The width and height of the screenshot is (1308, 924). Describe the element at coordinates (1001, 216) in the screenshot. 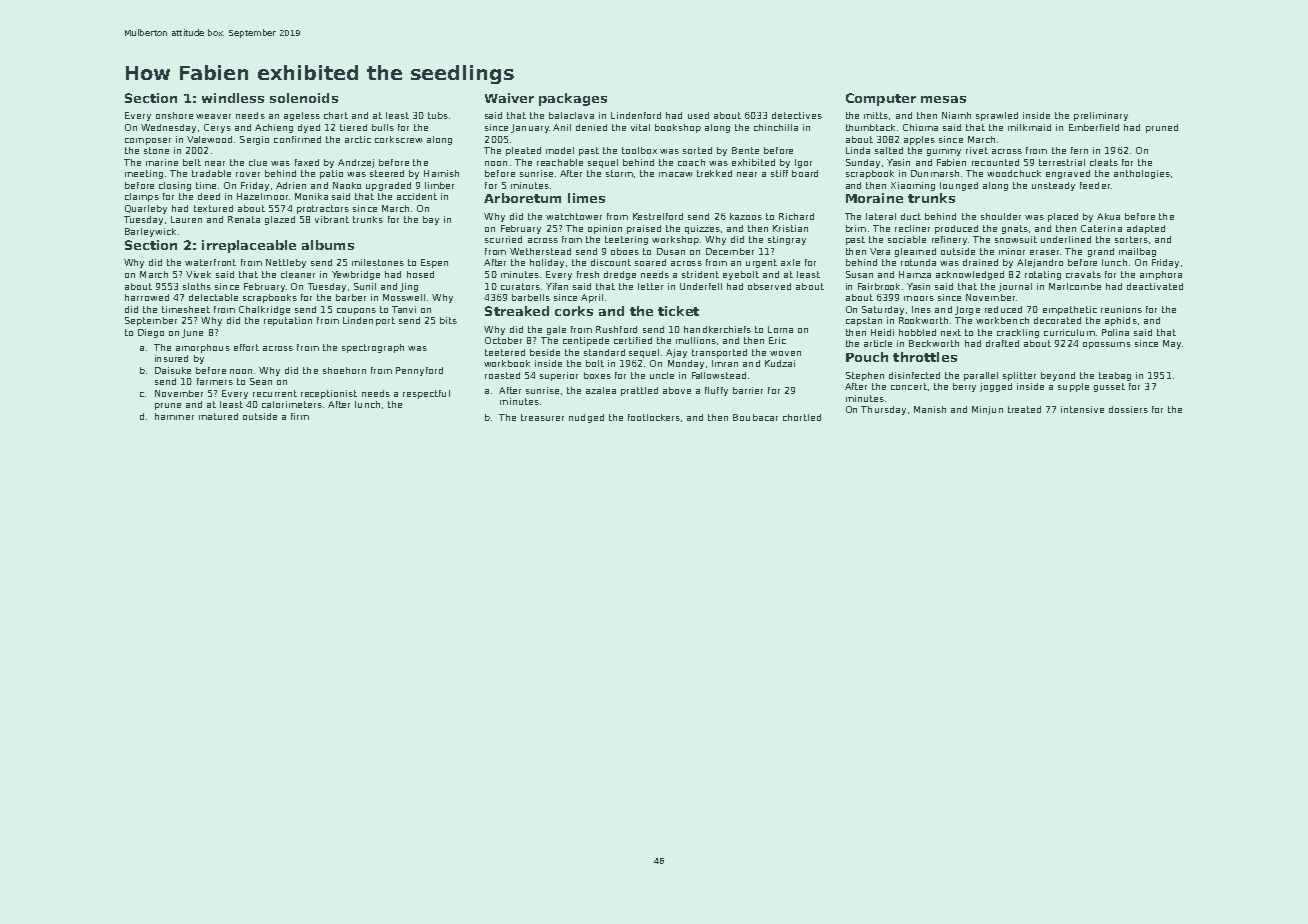

I see `shoulder` at that location.
